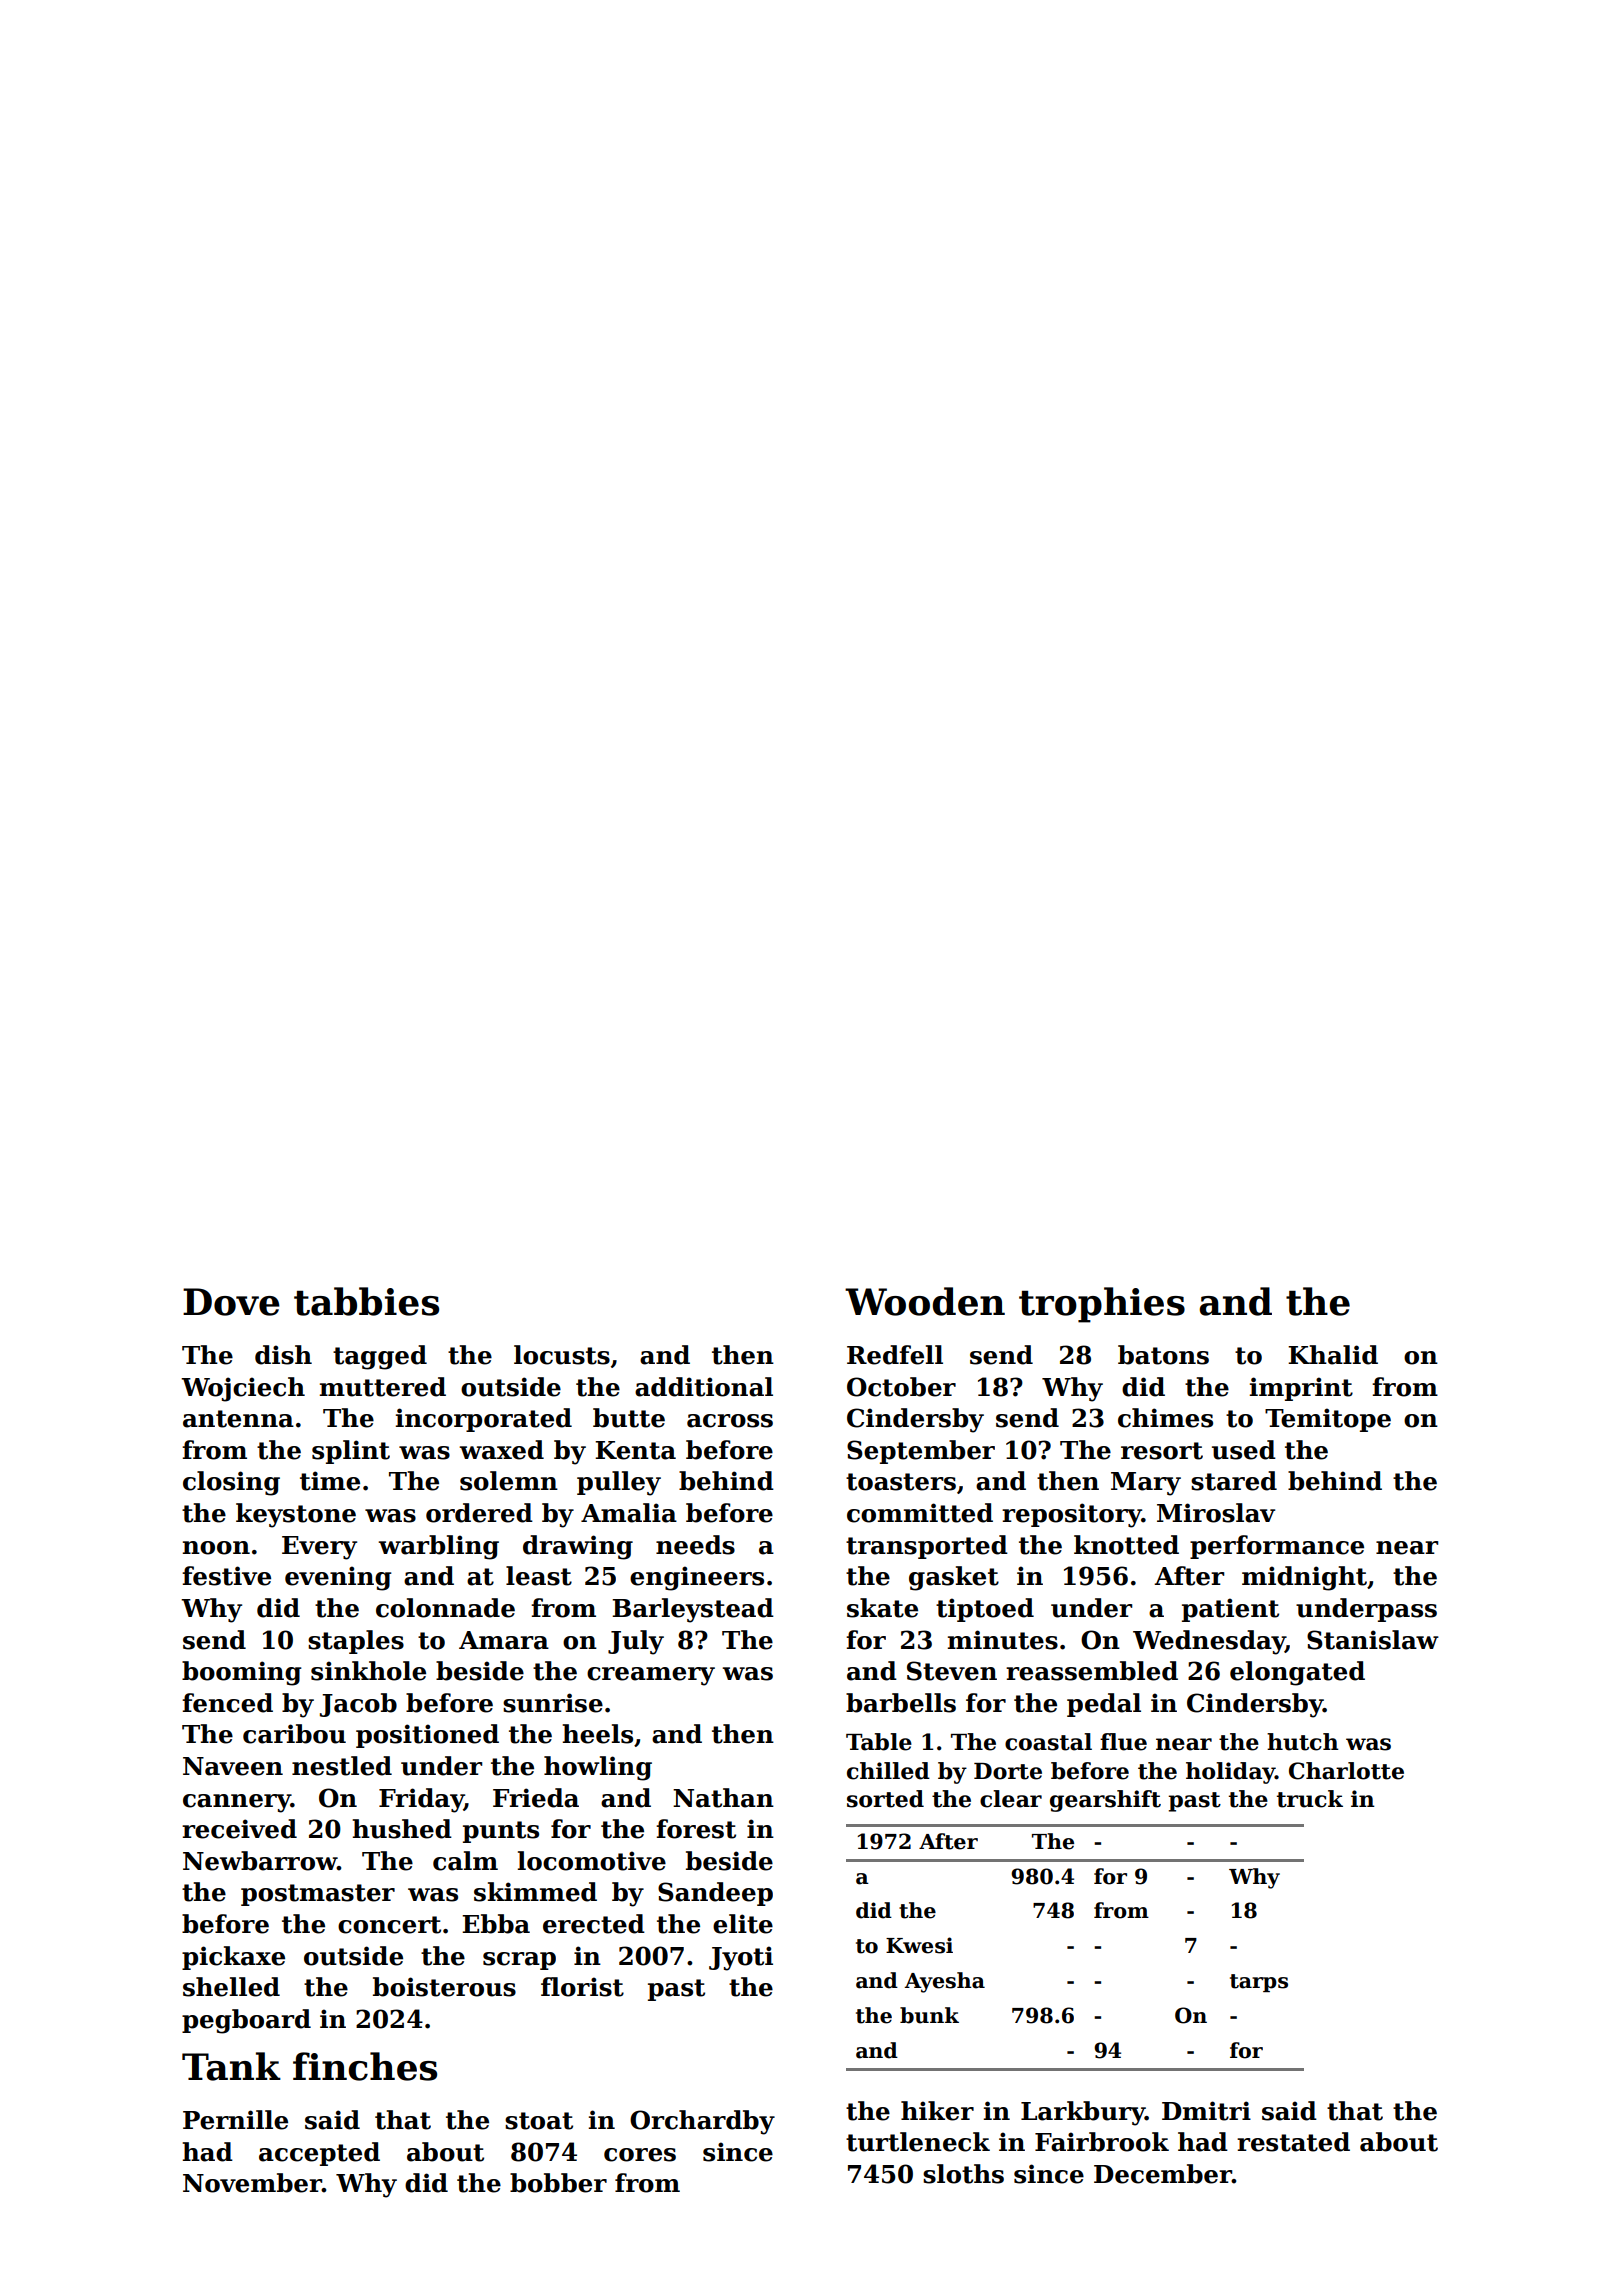 This image has width=1620, height=2292. What do you see at coordinates (1304, 1578) in the image?
I see `midnight` at bounding box center [1304, 1578].
